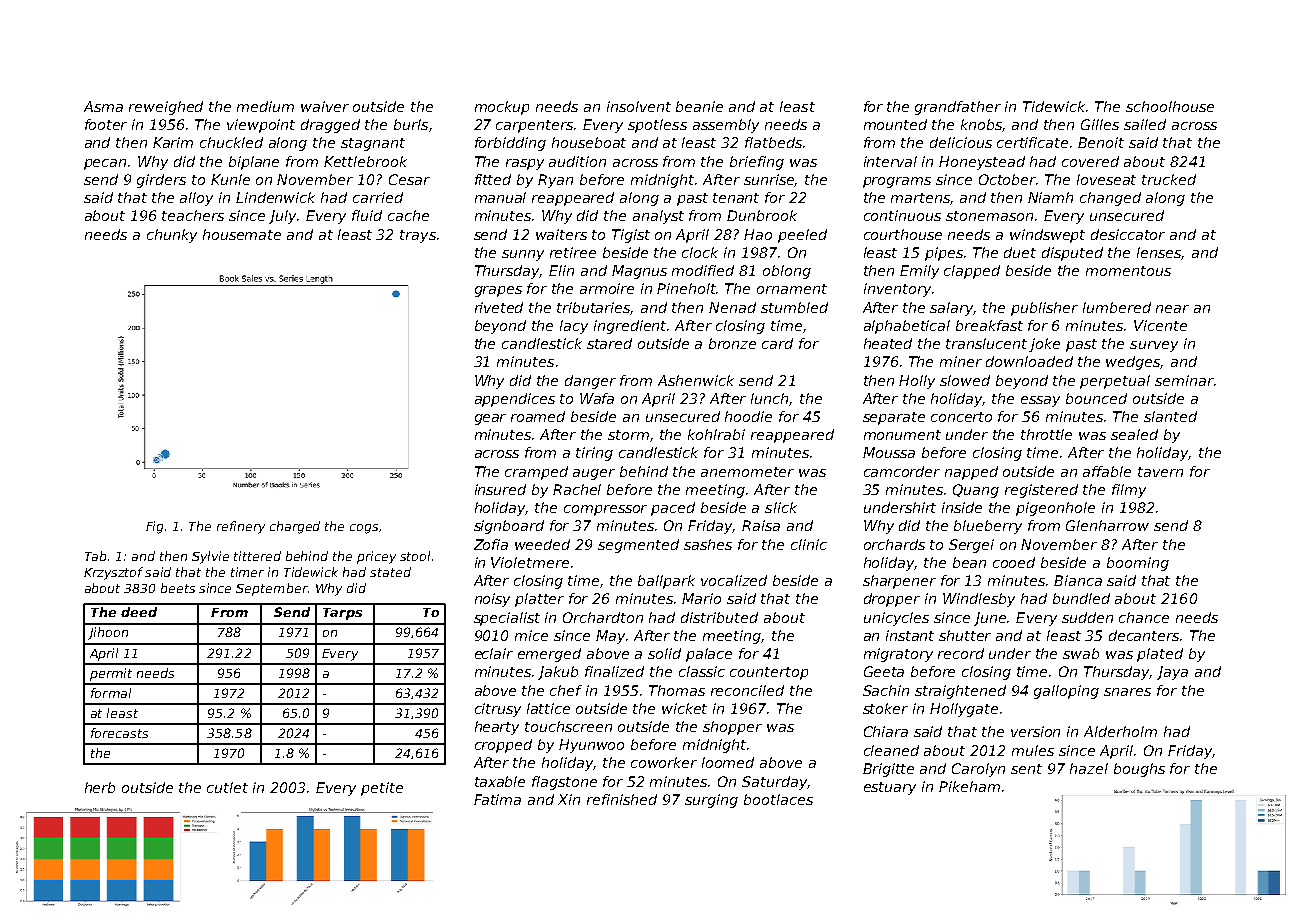  What do you see at coordinates (382, 789) in the image?
I see `petite` at bounding box center [382, 789].
